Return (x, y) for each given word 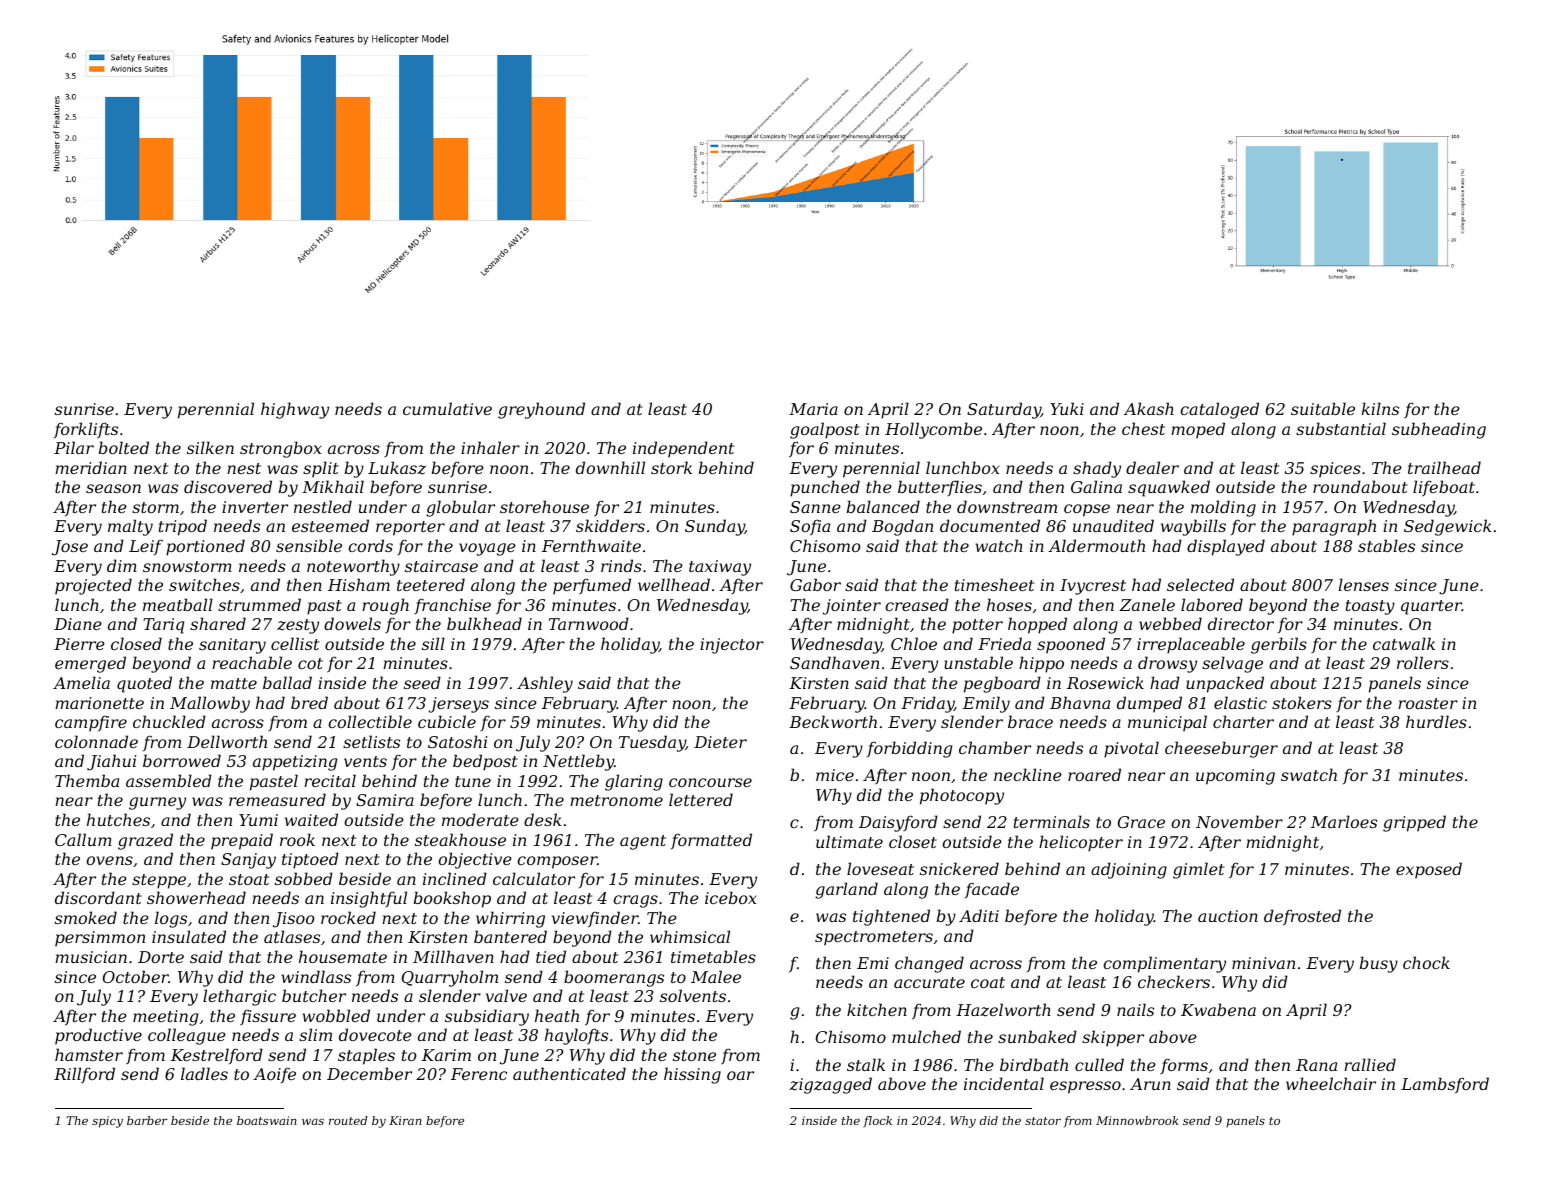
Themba (87, 780)
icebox (731, 897)
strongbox (281, 449)
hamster (89, 1054)
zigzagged (830, 1085)
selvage (1232, 664)
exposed (1429, 870)
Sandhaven (834, 662)
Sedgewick (1448, 527)
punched (825, 488)
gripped (1414, 823)
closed (136, 643)
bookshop (452, 899)
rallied (1370, 1064)
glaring (634, 782)
